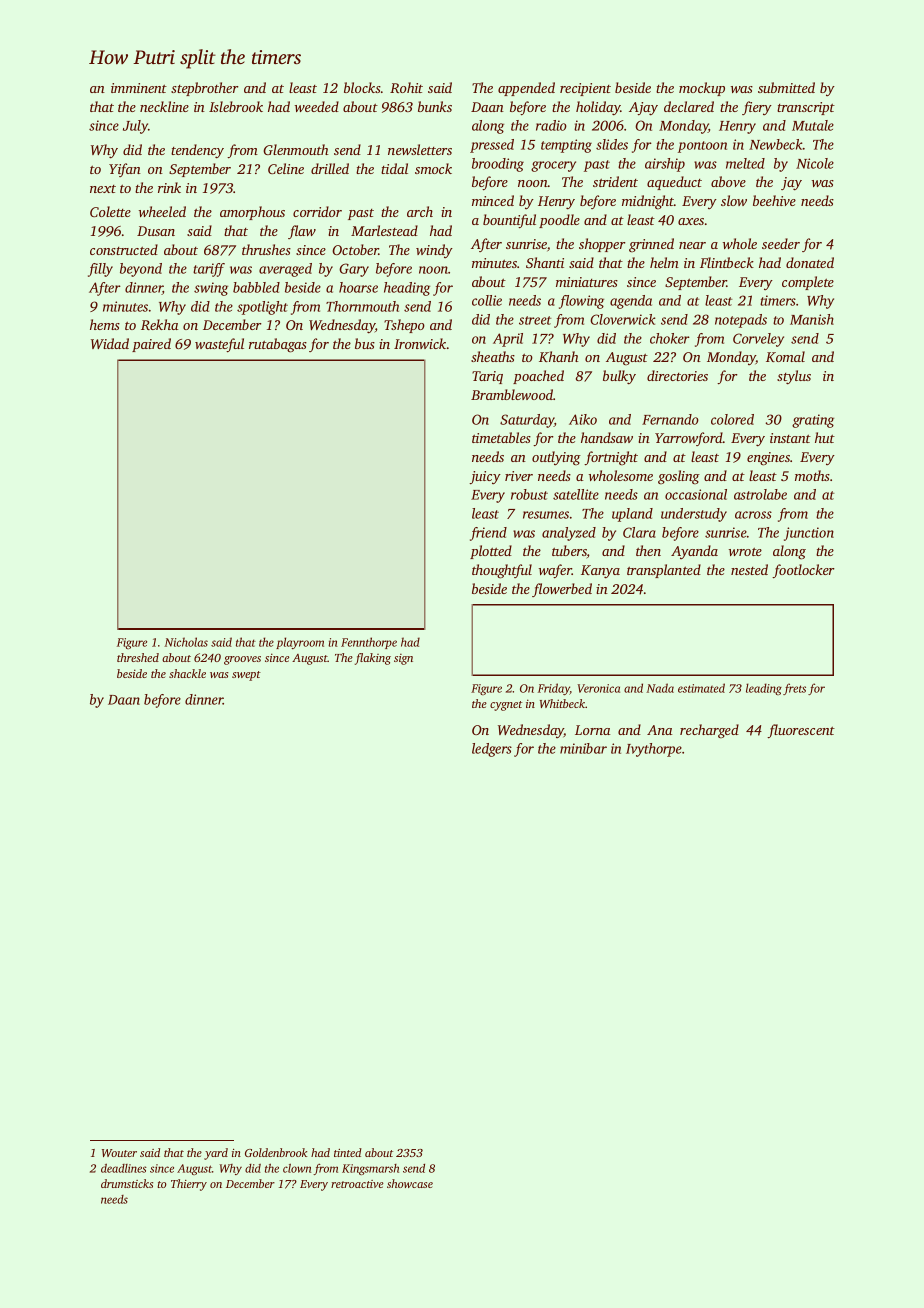 The height and width of the screenshot is (1308, 924). I want to click on outlying, so click(556, 458).
